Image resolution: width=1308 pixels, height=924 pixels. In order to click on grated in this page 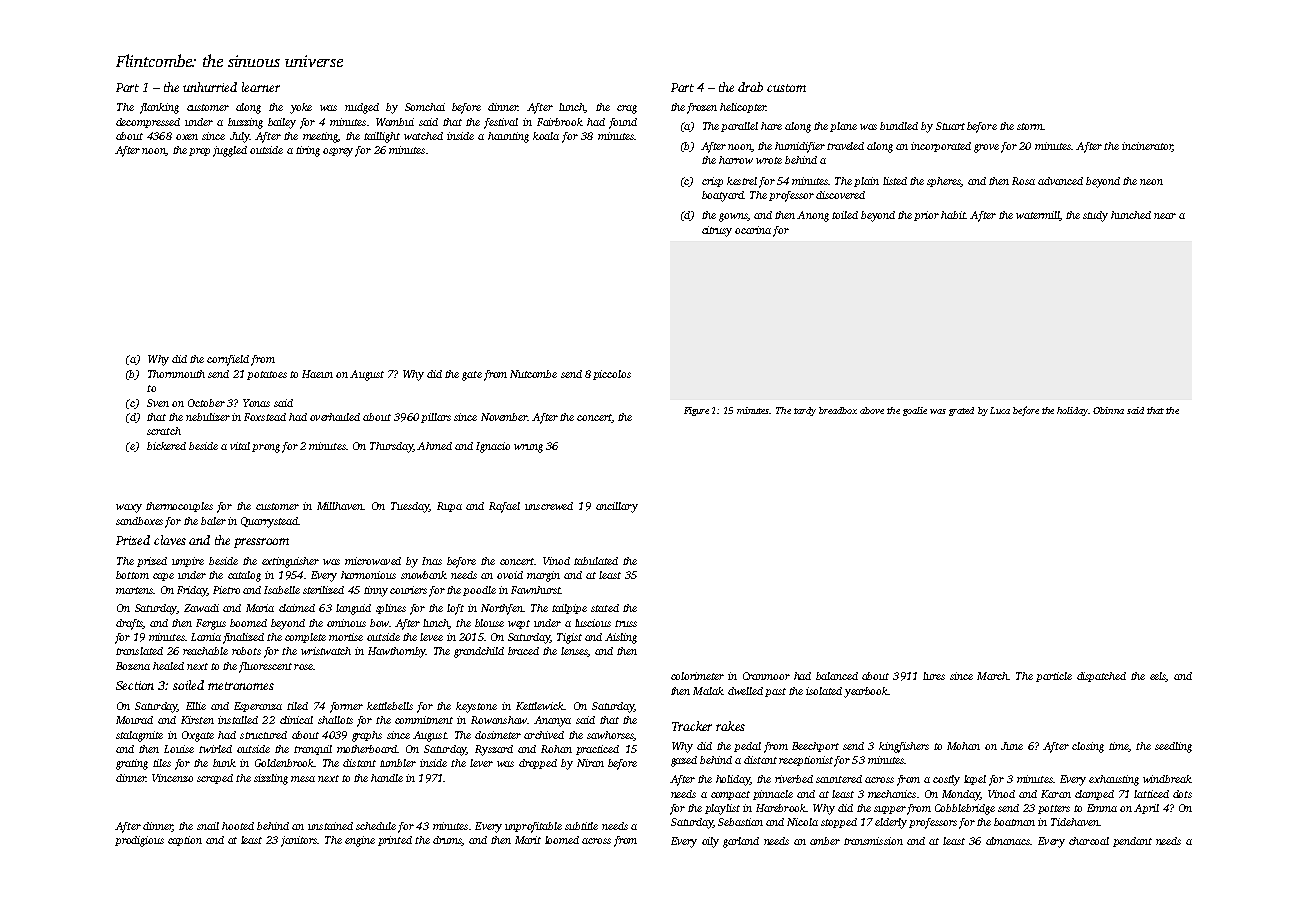, I will do `click(961, 411)`.
